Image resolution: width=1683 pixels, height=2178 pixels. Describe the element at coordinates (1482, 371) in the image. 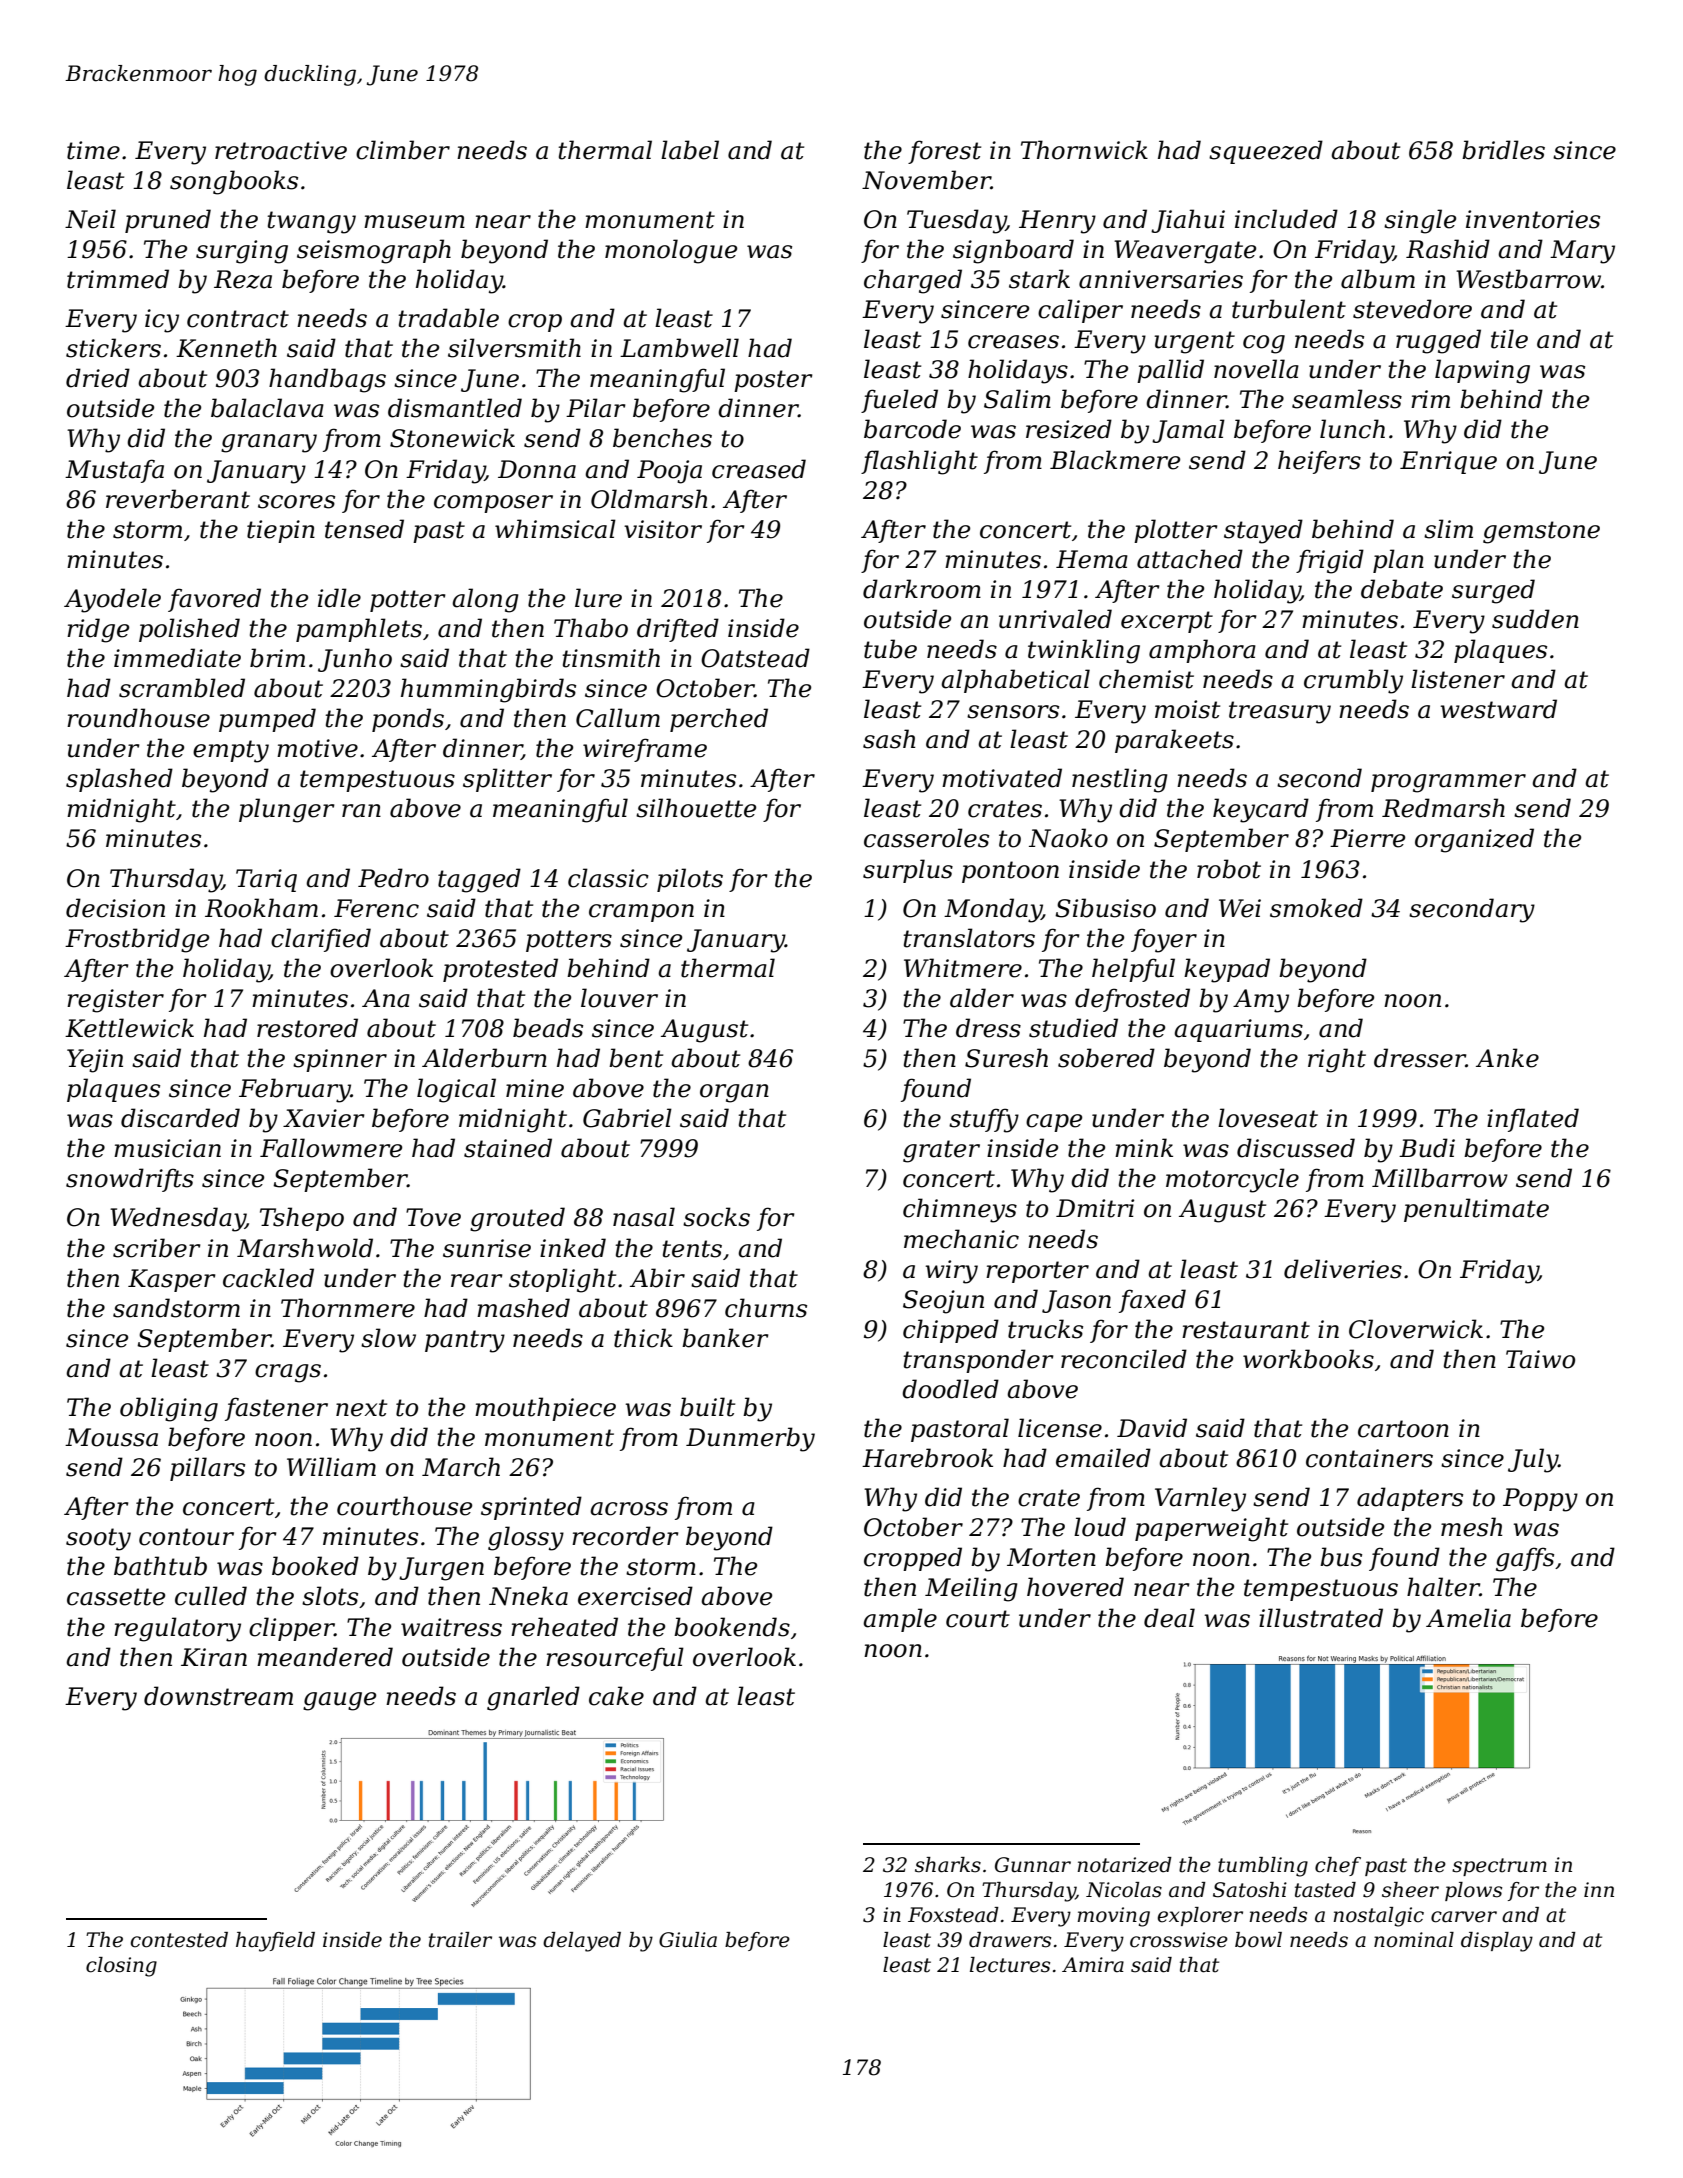

I see `lapwing` at that location.
